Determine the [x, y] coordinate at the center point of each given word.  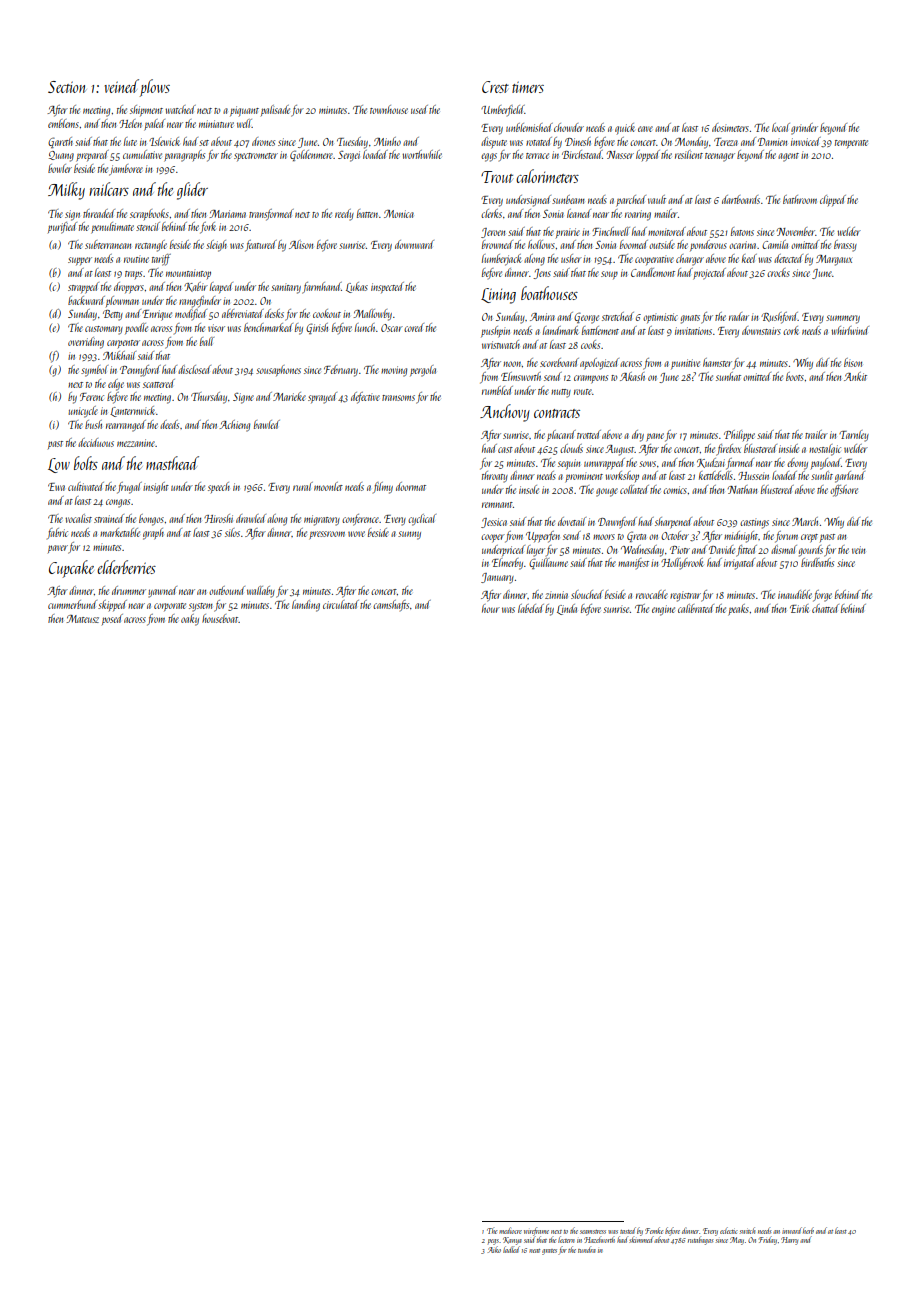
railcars [109, 189]
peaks [738, 610]
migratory [322, 520]
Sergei [349, 156]
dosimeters [730, 127]
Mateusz [82, 619]
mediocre [510, 1230]
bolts [86, 463]
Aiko [494, 1249]
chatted [825, 608]
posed [112, 619]
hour [491, 608]
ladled [511, 1249]
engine [663, 610]
